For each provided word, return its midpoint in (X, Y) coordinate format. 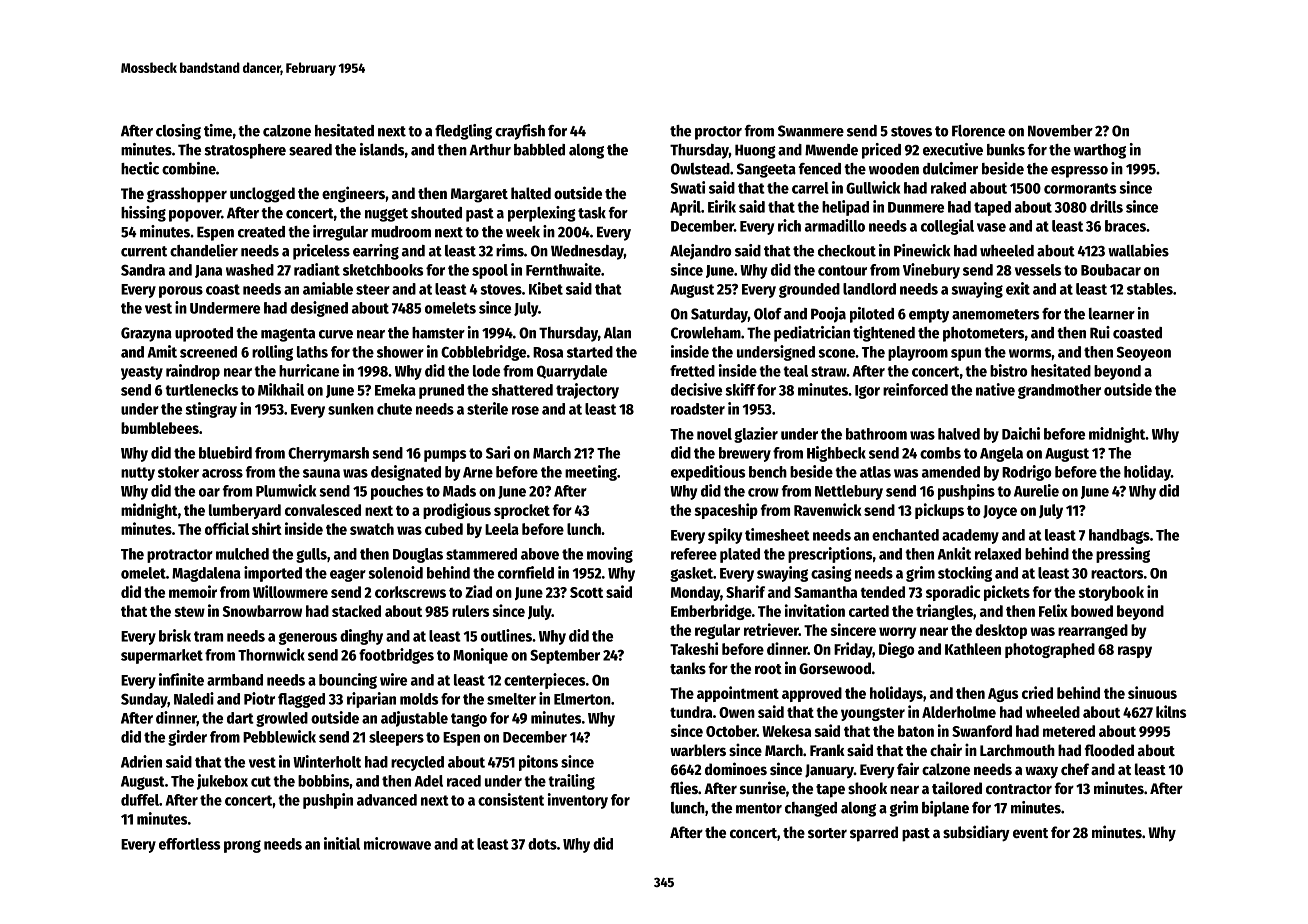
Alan (617, 333)
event (1030, 833)
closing (178, 132)
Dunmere (916, 207)
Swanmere (811, 131)
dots (542, 844)
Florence (978, 131)
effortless (189, 844)
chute (394, 409)
